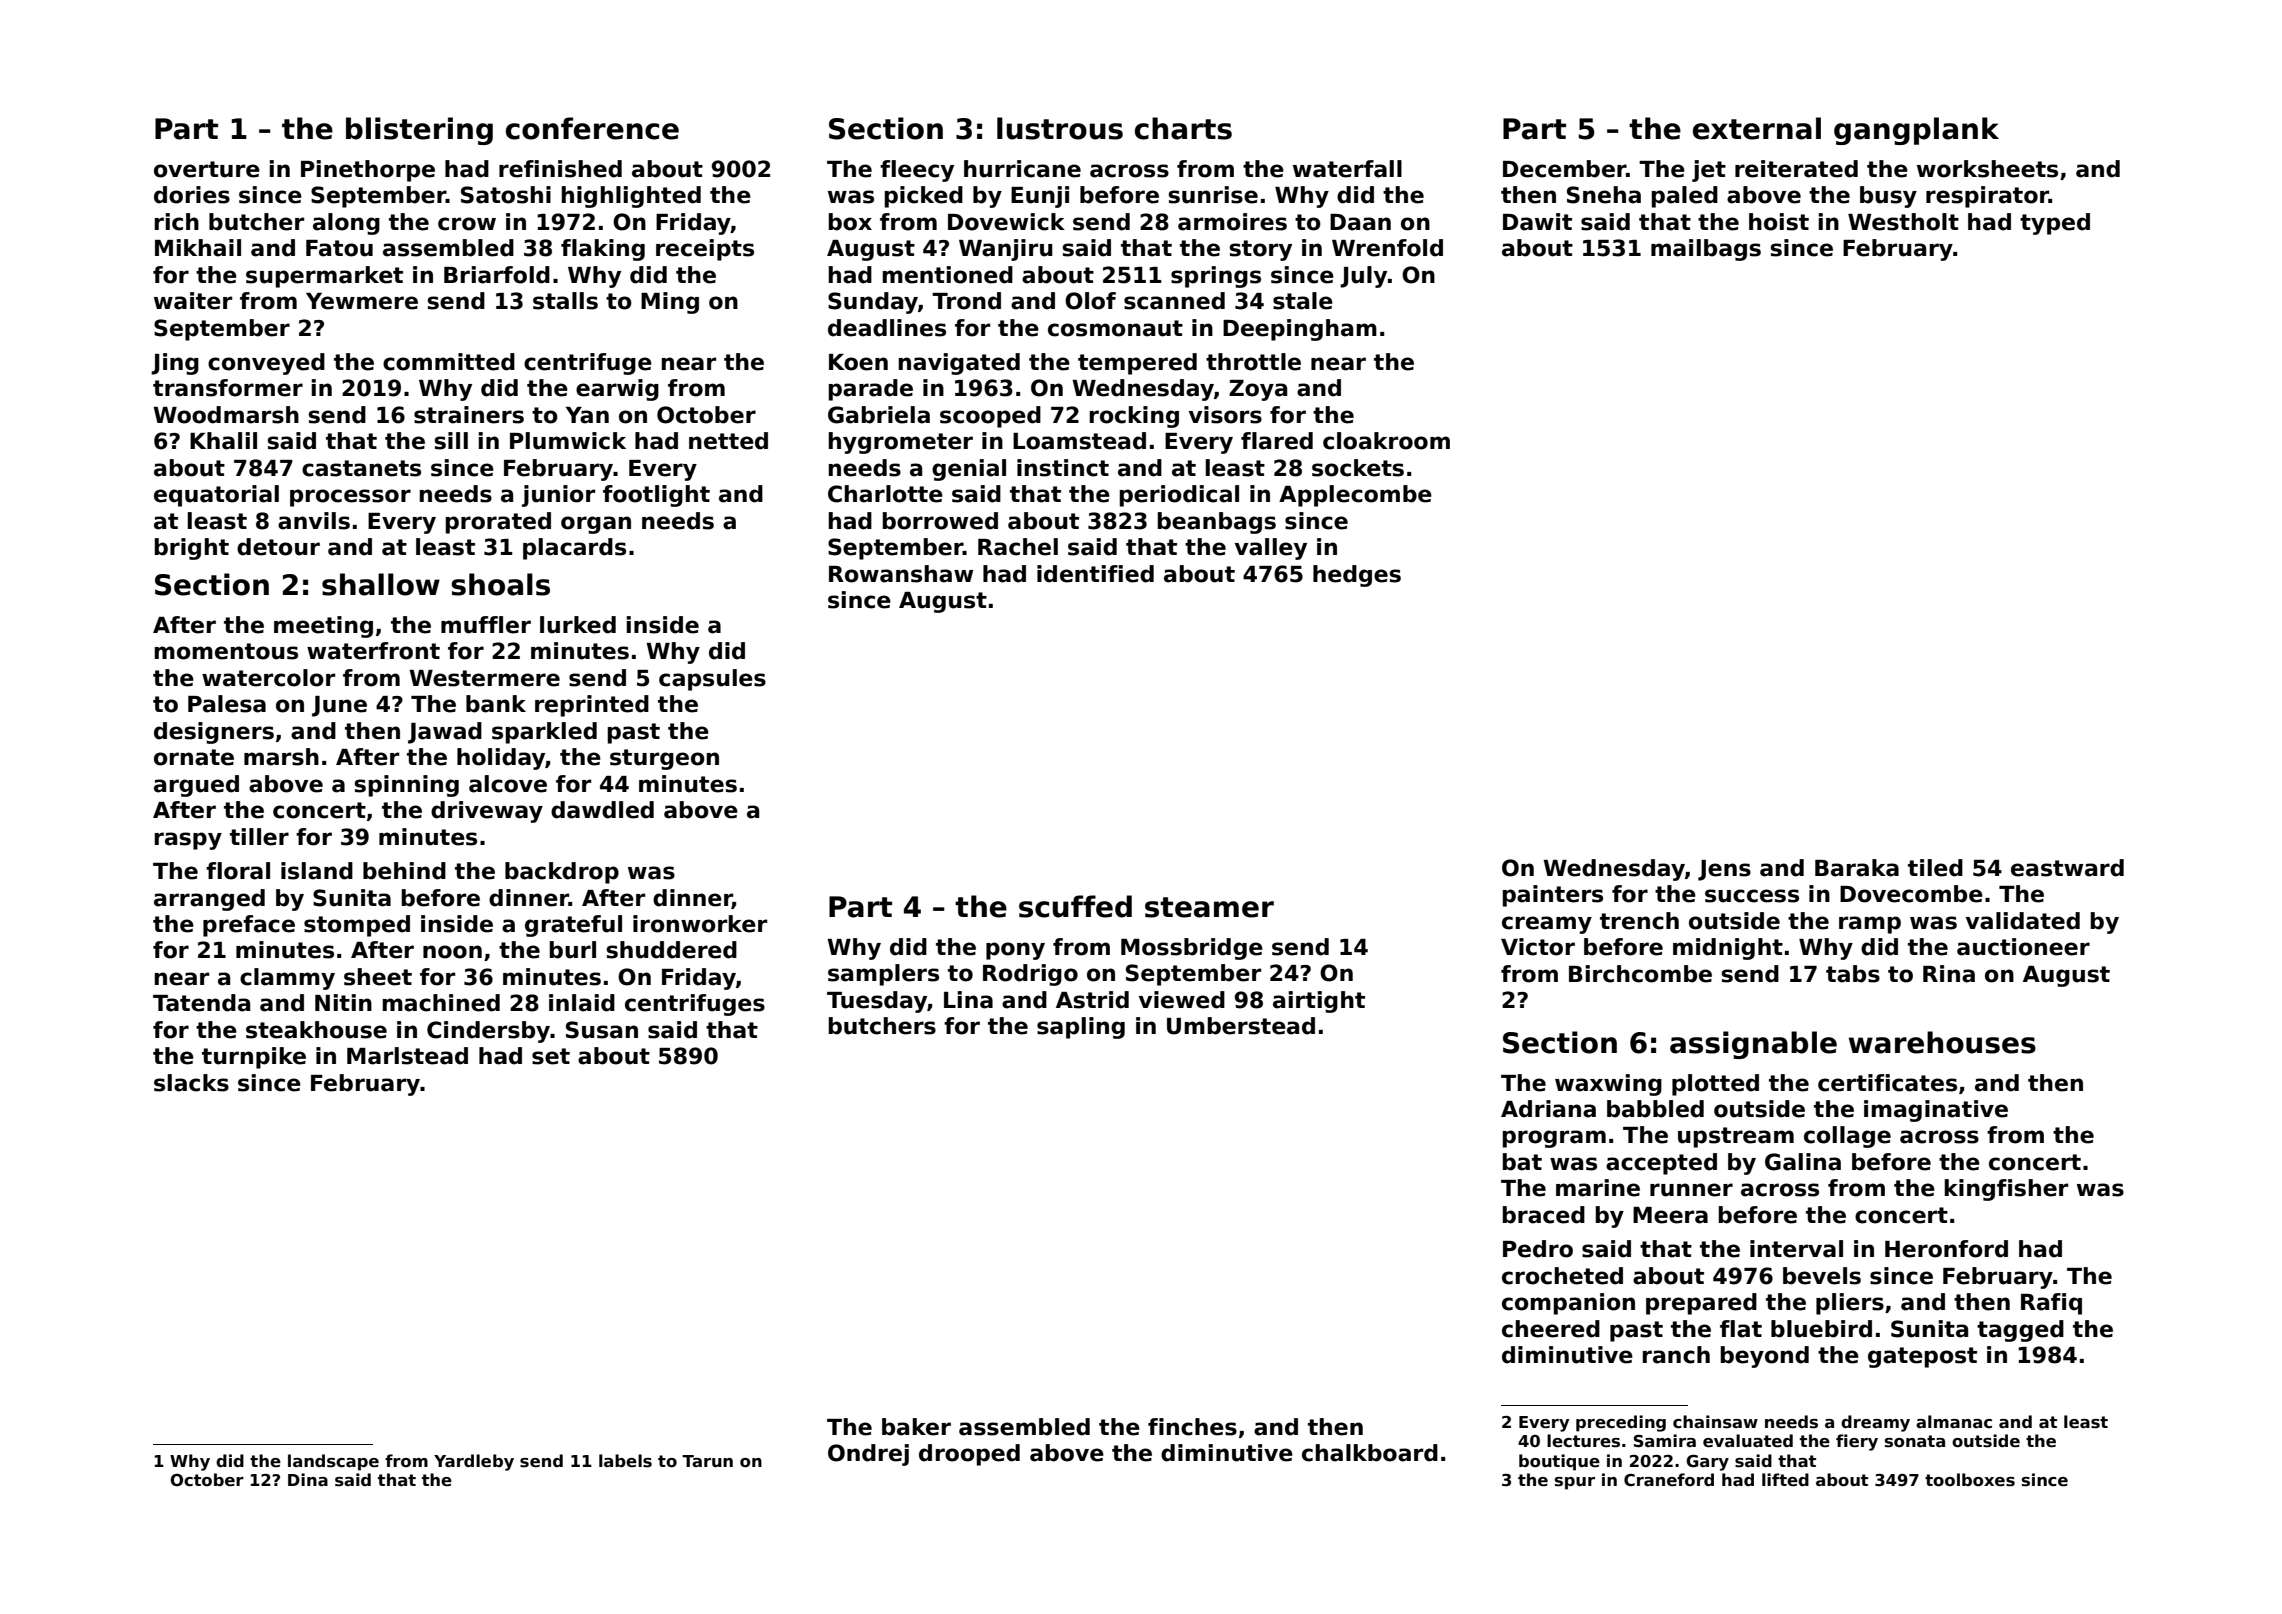 The width and height of the screenshot is (2282, 1614). I want to click on gangplank, so click(1916, 131).
